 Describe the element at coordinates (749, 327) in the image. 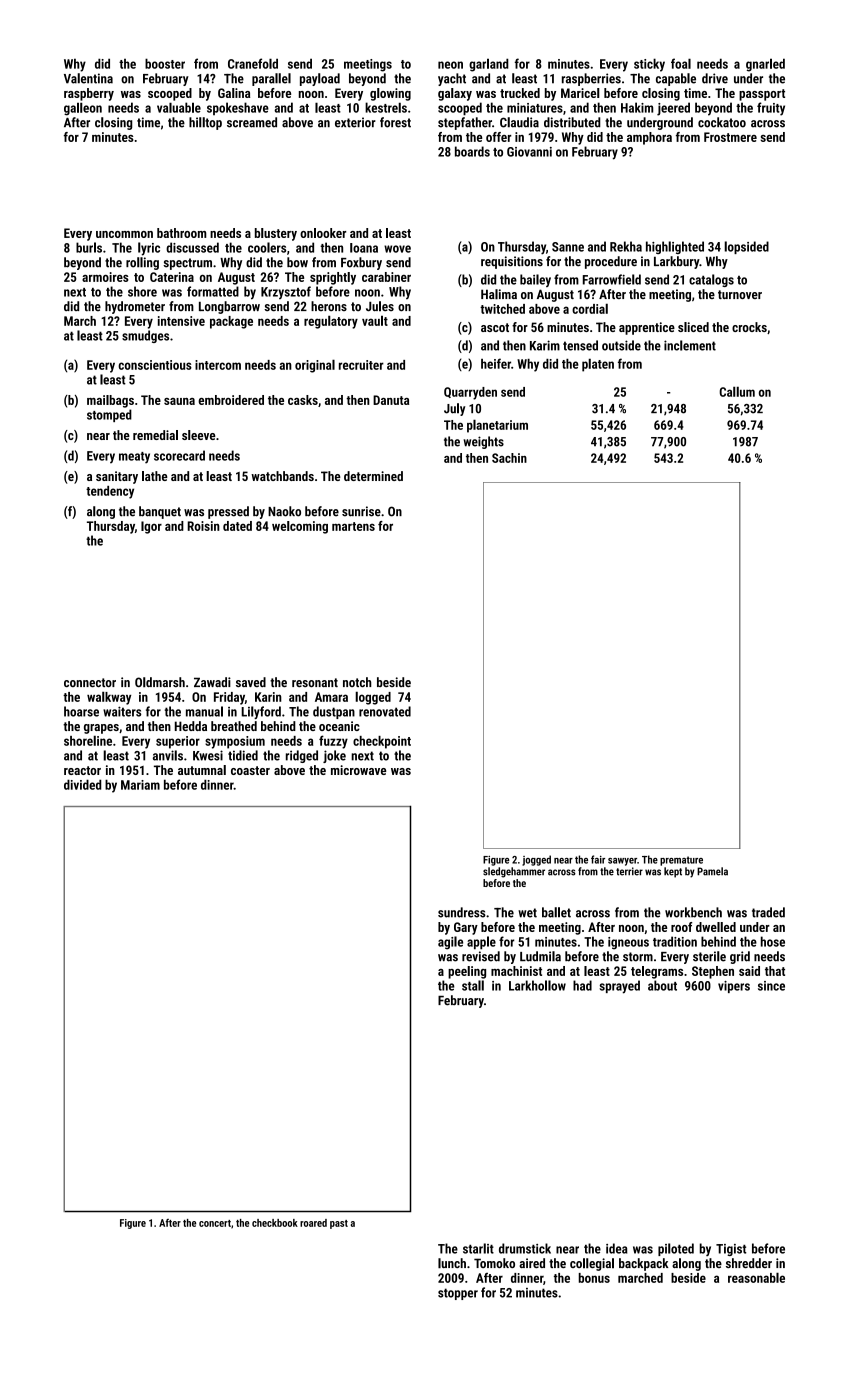

I see `crocks` at that location.
